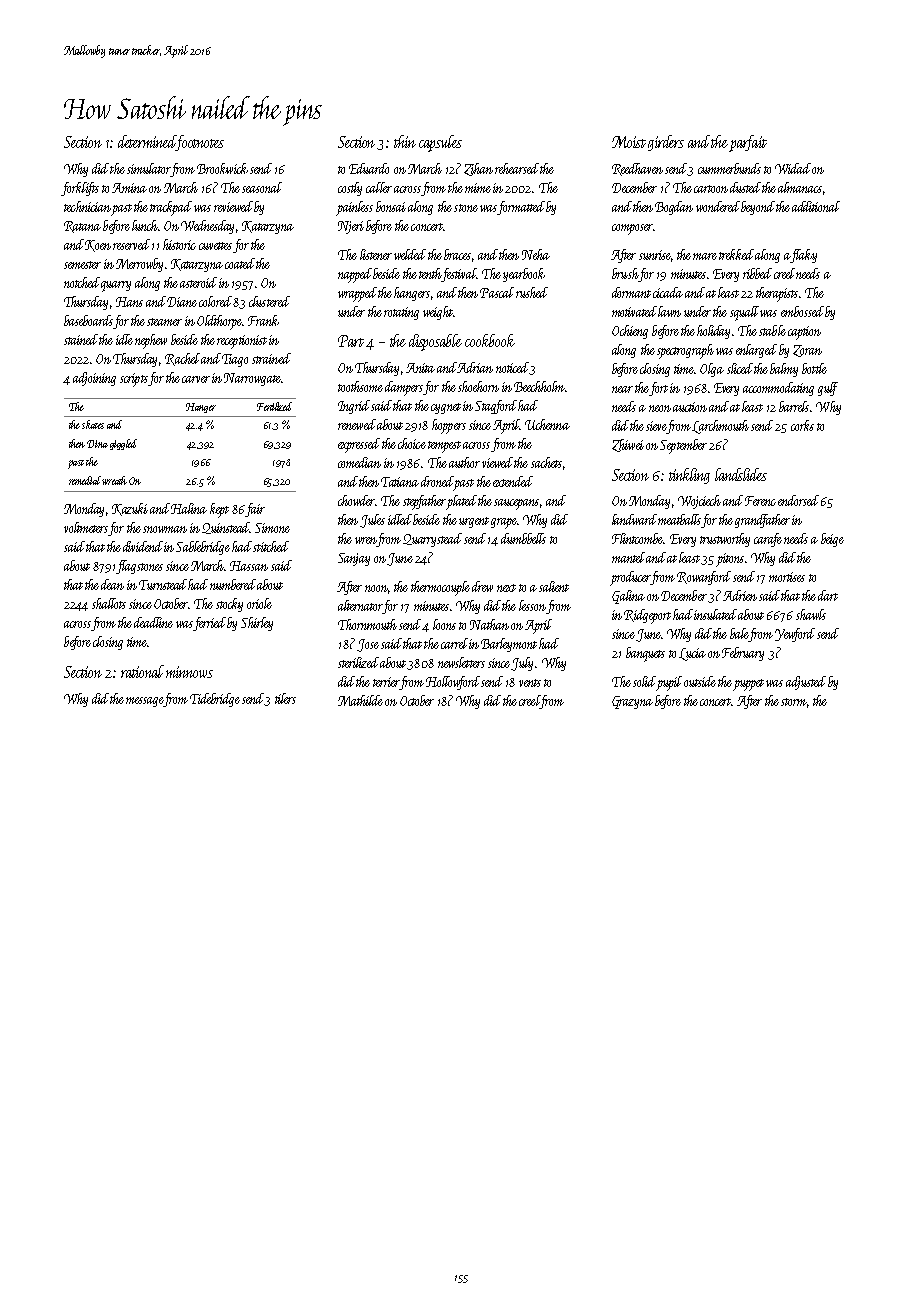 This document has width=908, height=1316. What do you see at coordinates (440, 143) in the document?
I see `capsules` at bounding box center [440, 143].
